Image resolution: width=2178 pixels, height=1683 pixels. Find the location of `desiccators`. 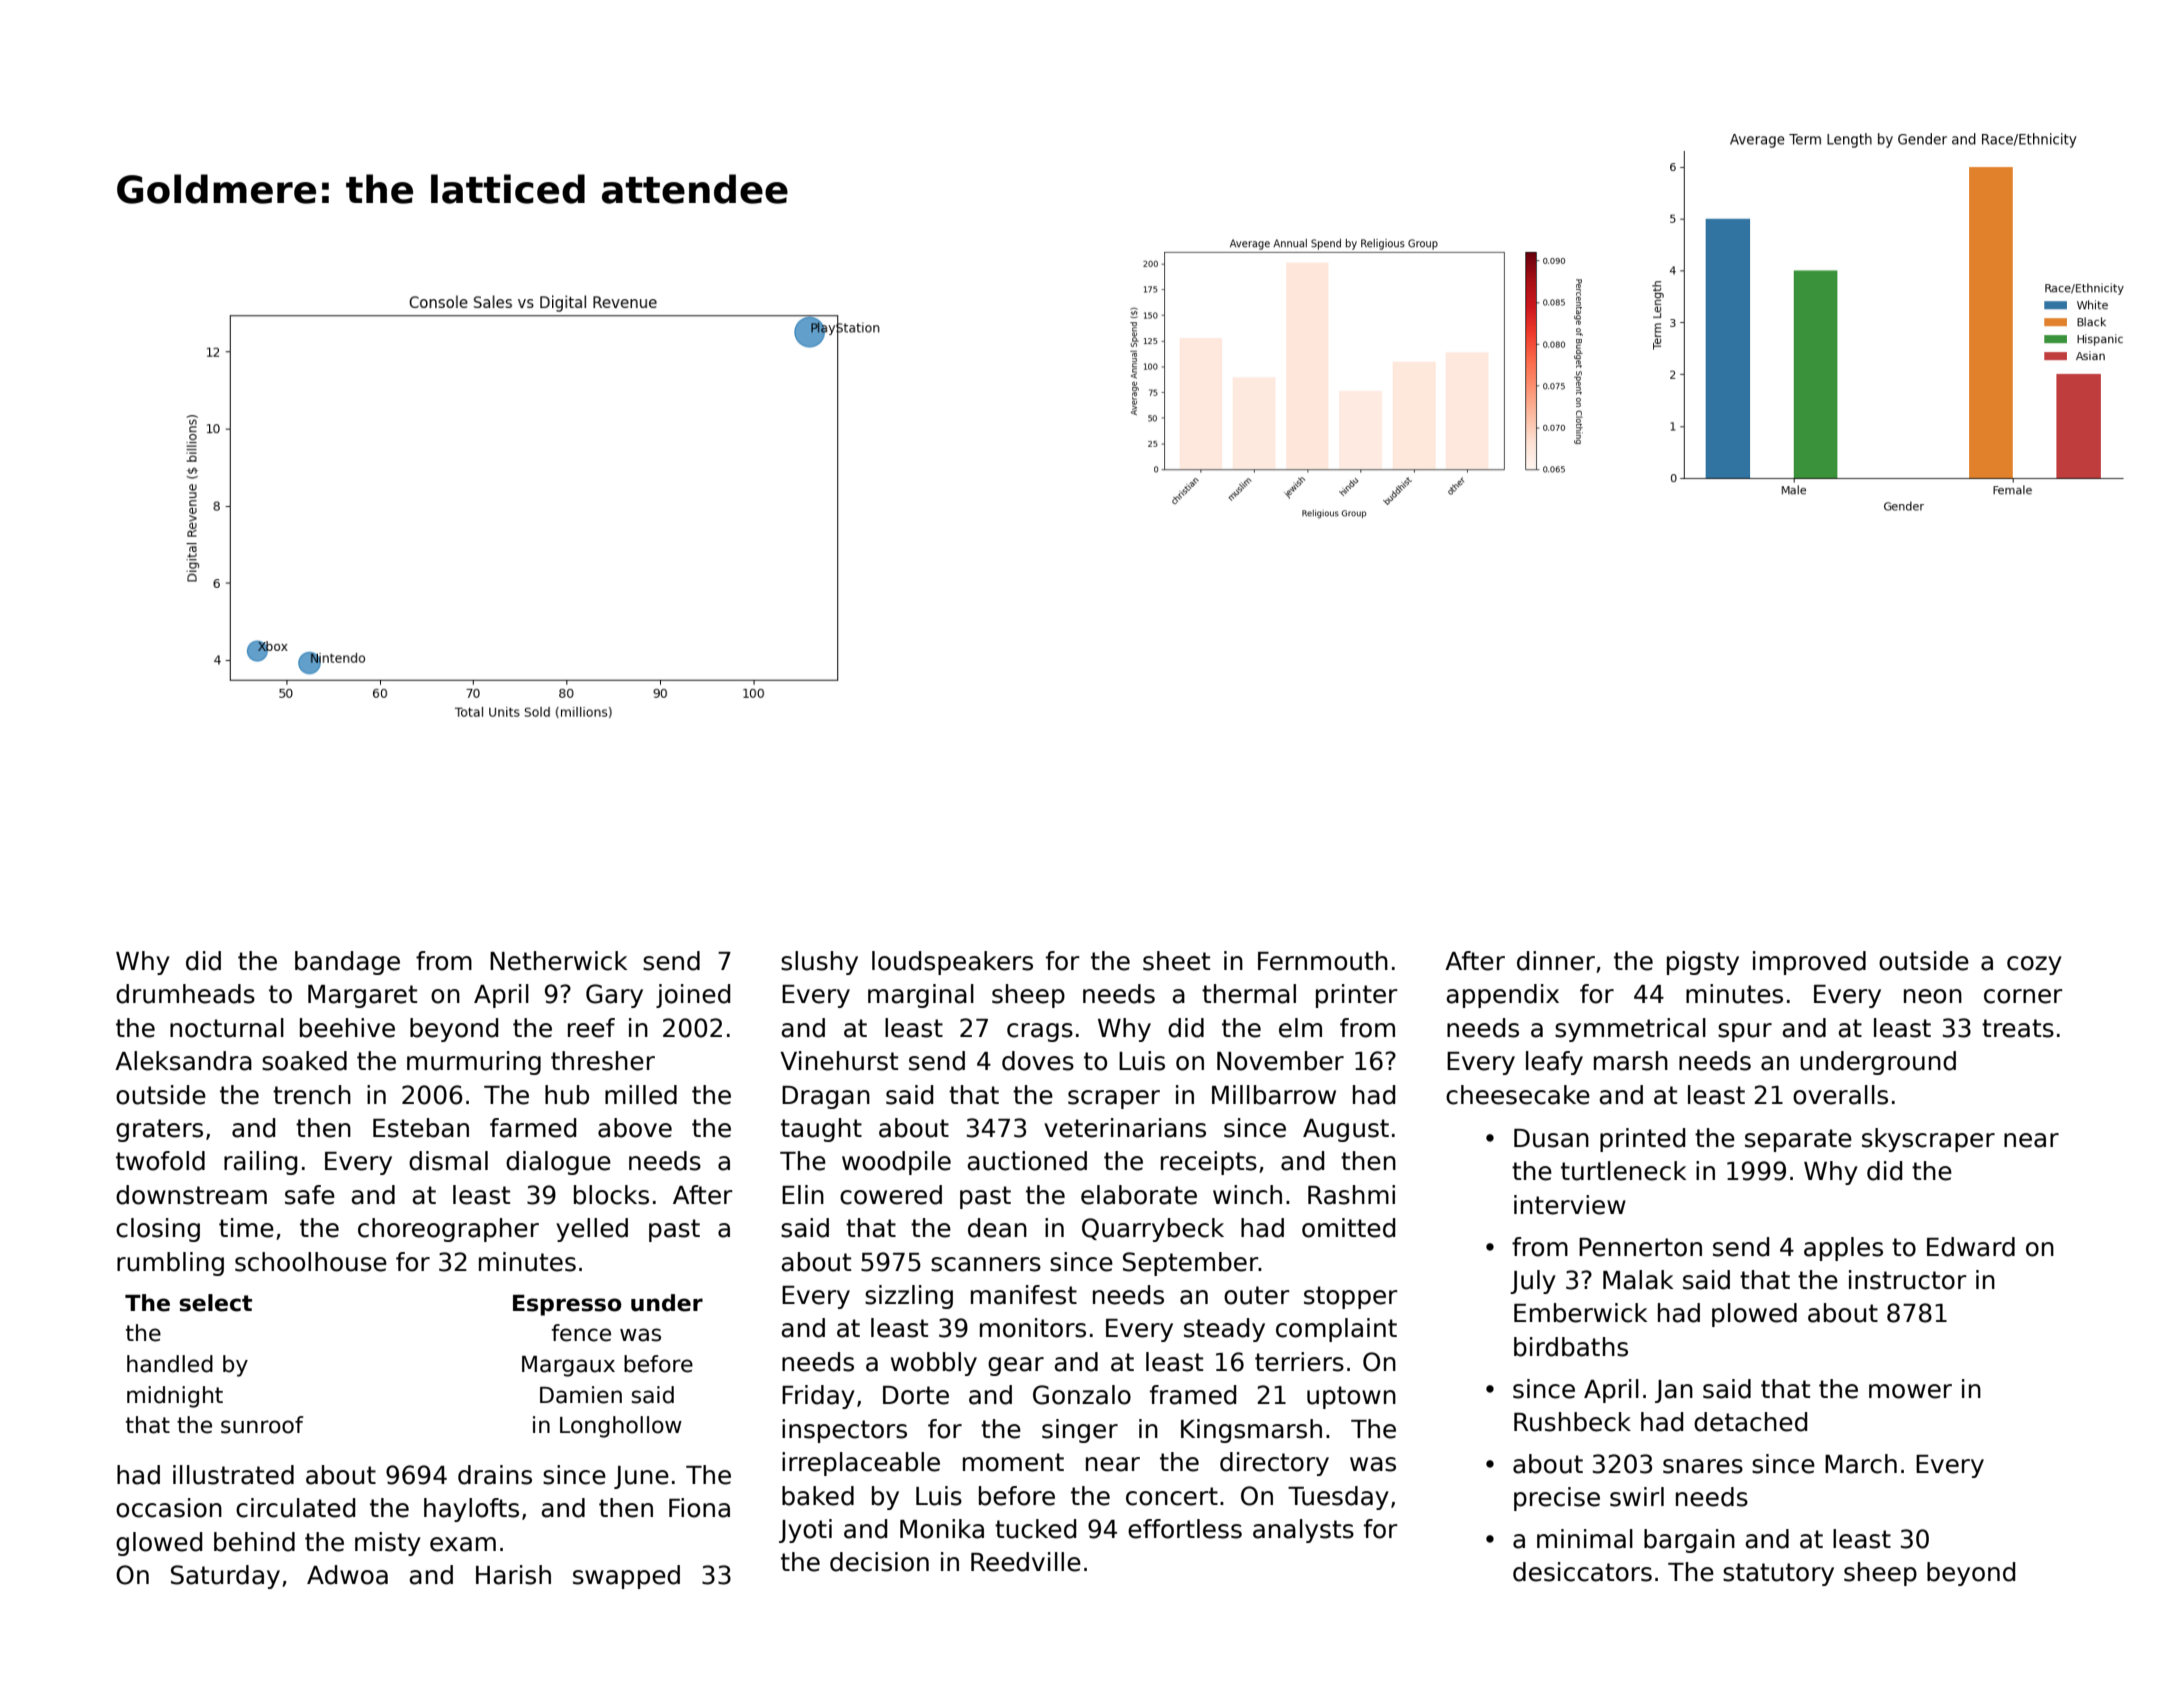

desiccators is located at coordinates (1582, 1572).
